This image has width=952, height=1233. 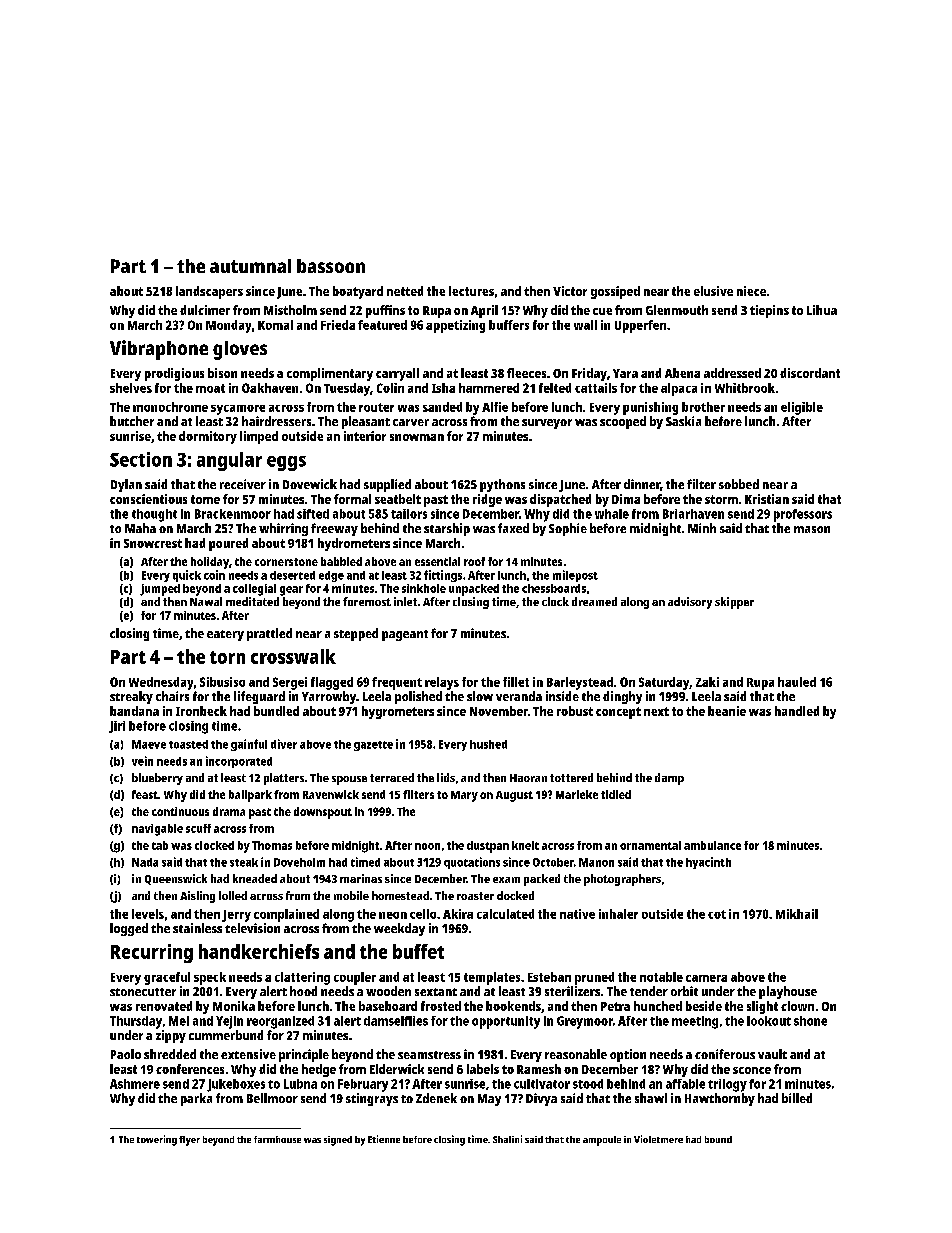 I want to click on damp, so click(x=669, y=779).
